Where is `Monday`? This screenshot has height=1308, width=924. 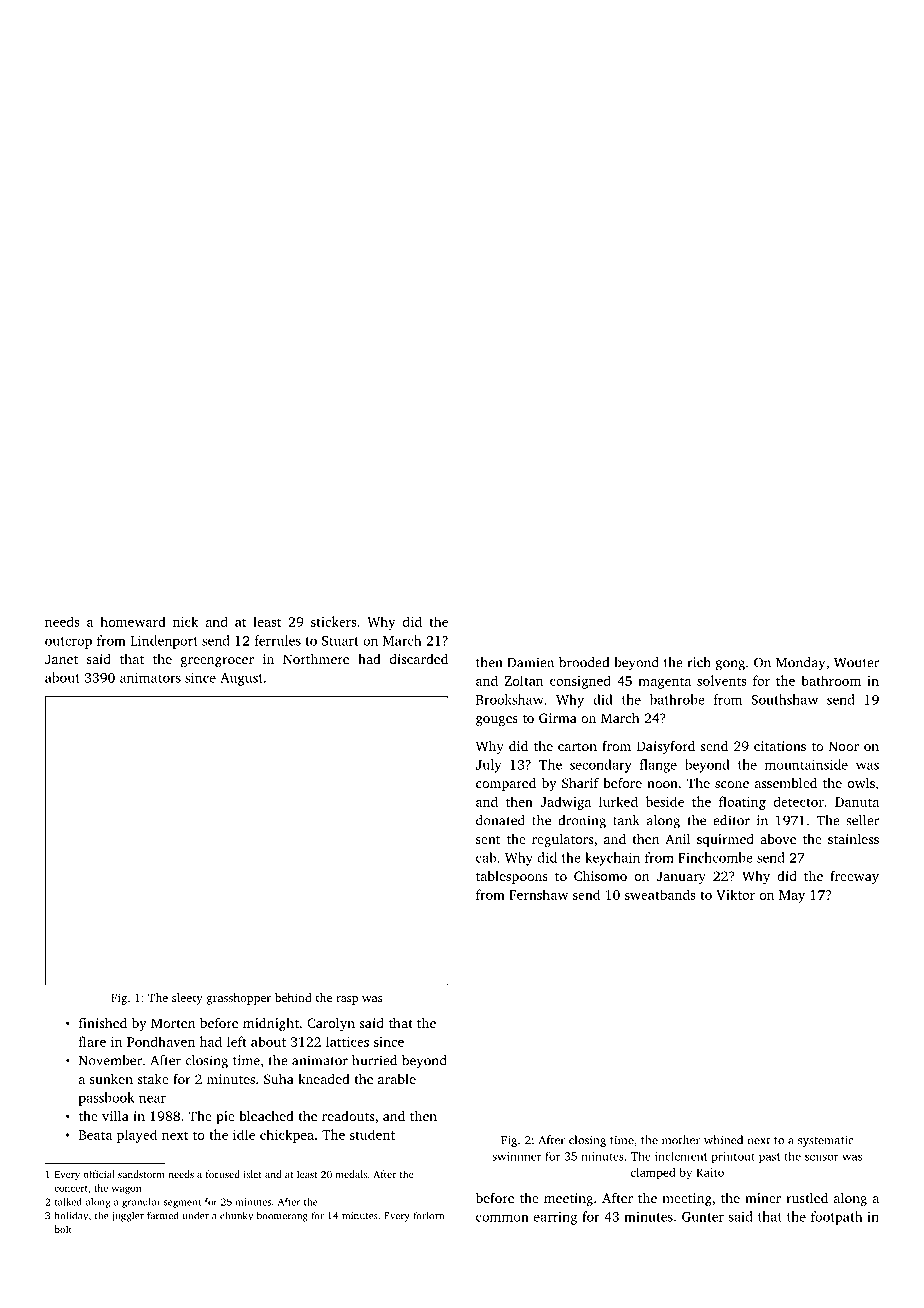
Monday is located at coordinates (800, 664).
